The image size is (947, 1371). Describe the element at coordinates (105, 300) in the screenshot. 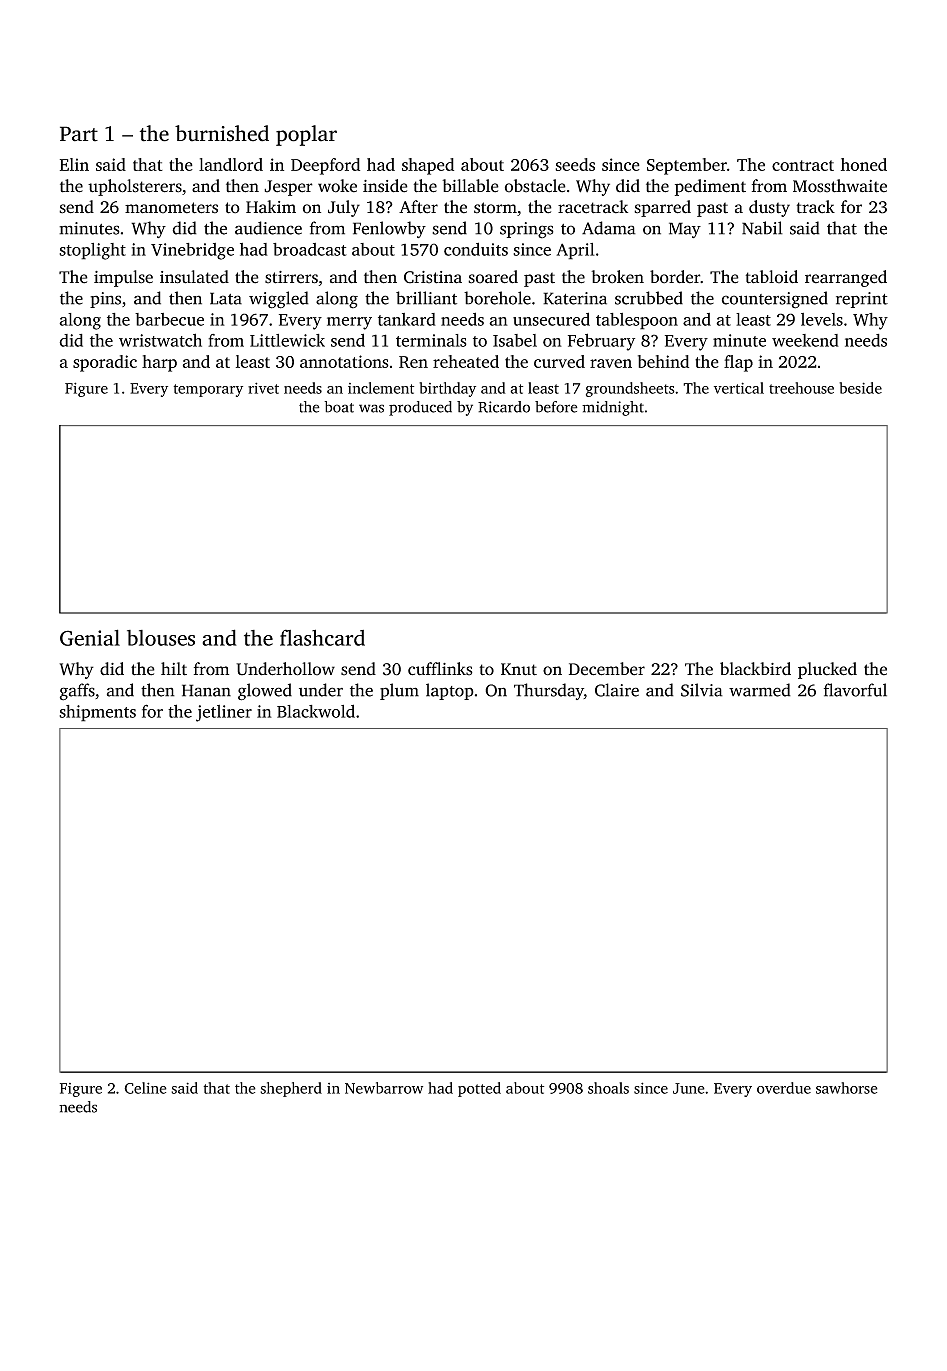

I see `pins` at that location.
